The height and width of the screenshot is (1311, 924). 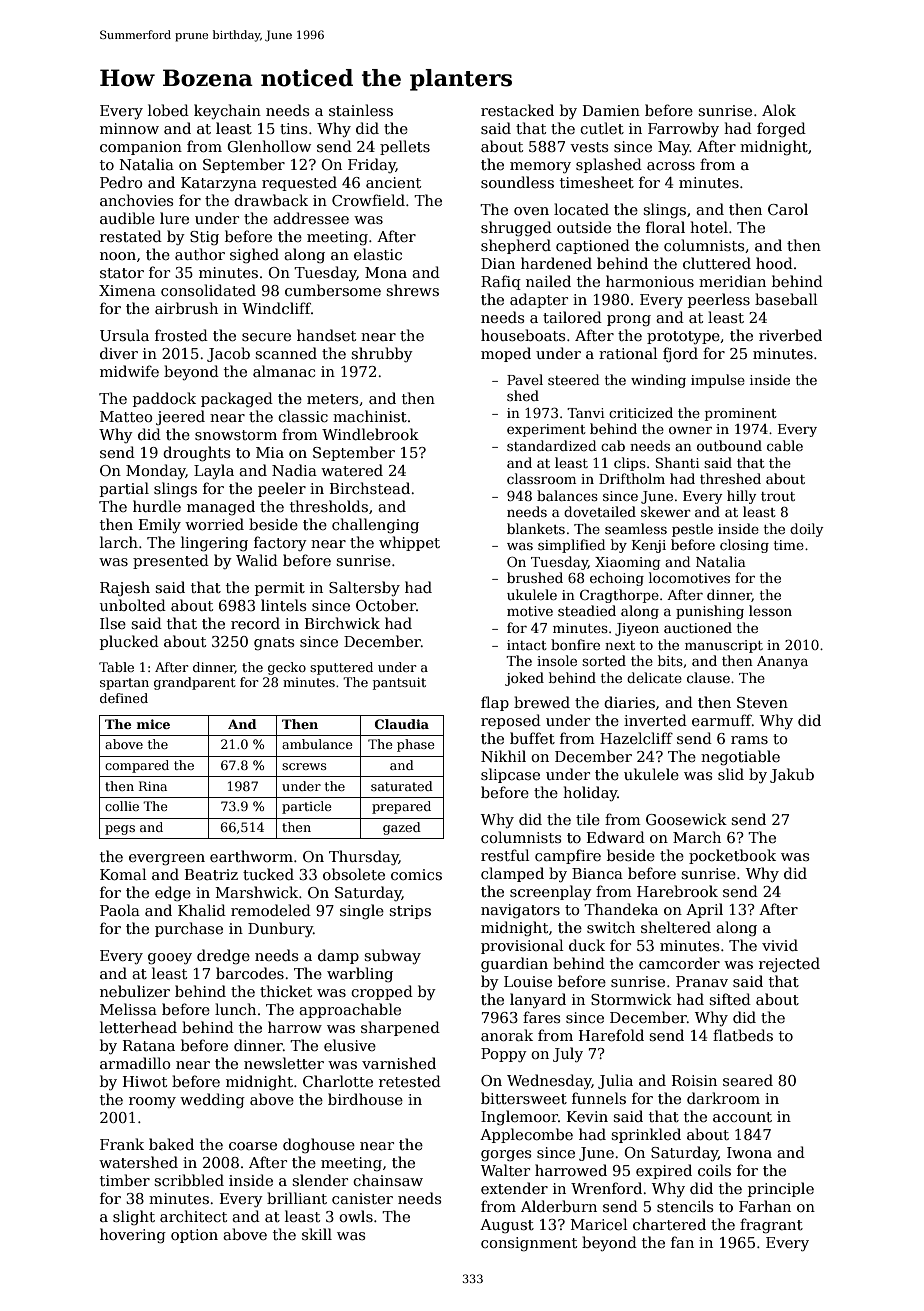 What do you see at coordinates (748, 1080) in the screenshot?
I see `seared` at bounding box center [748, 1080].
